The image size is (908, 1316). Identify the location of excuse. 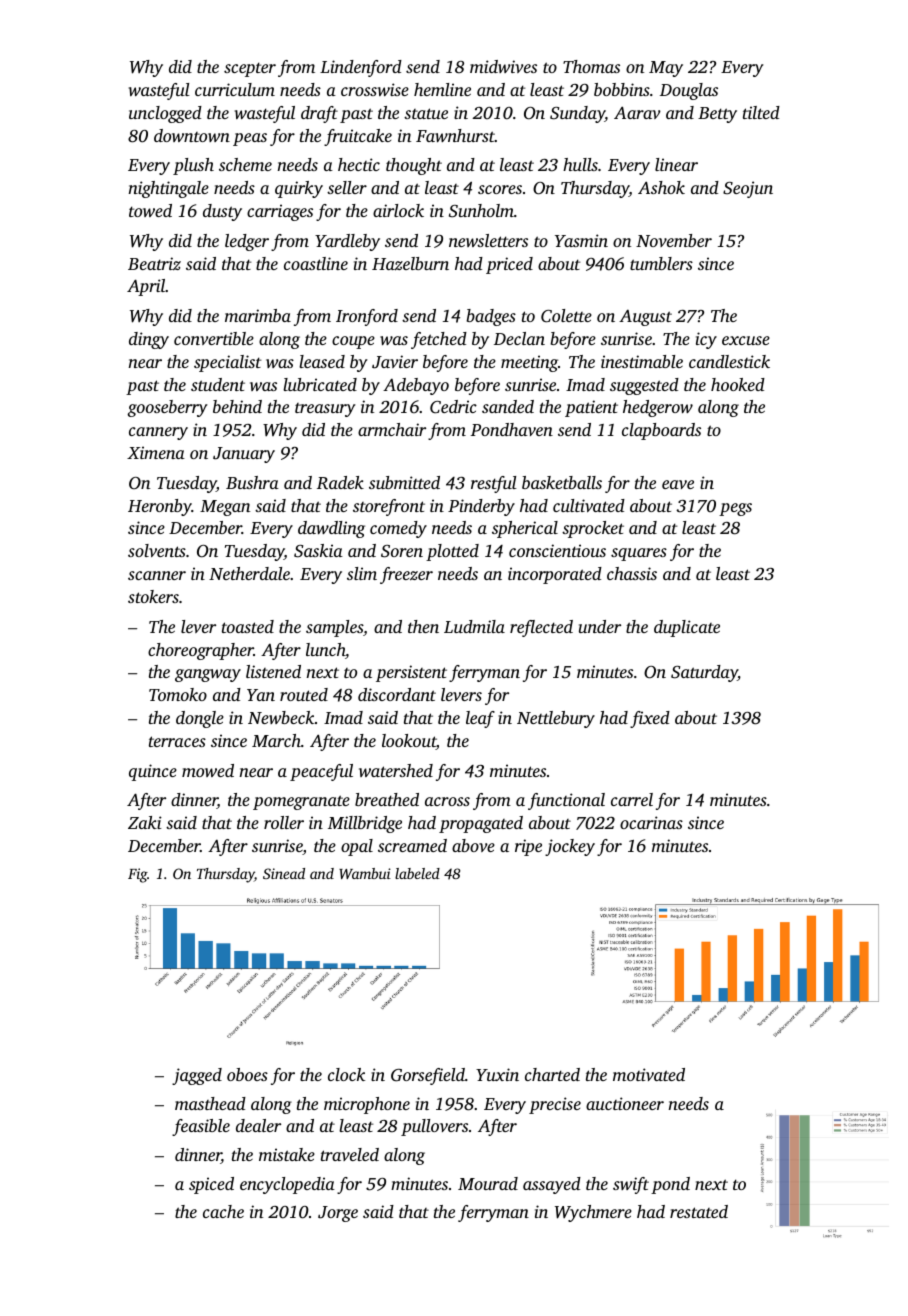
(746, 340).
